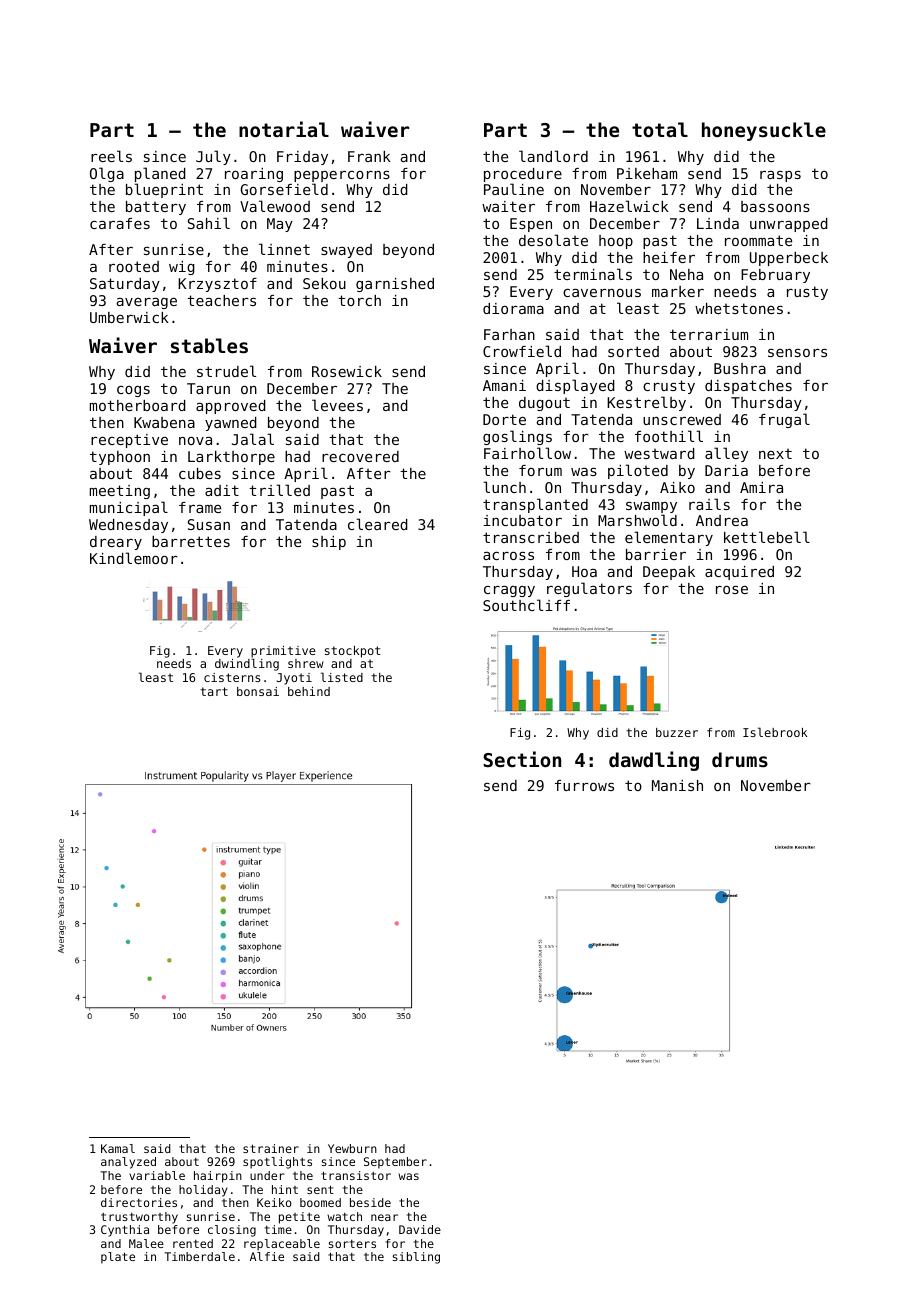 This screenshot has width=924, height=1308. I want to click on plate, so click(118, 1258).
